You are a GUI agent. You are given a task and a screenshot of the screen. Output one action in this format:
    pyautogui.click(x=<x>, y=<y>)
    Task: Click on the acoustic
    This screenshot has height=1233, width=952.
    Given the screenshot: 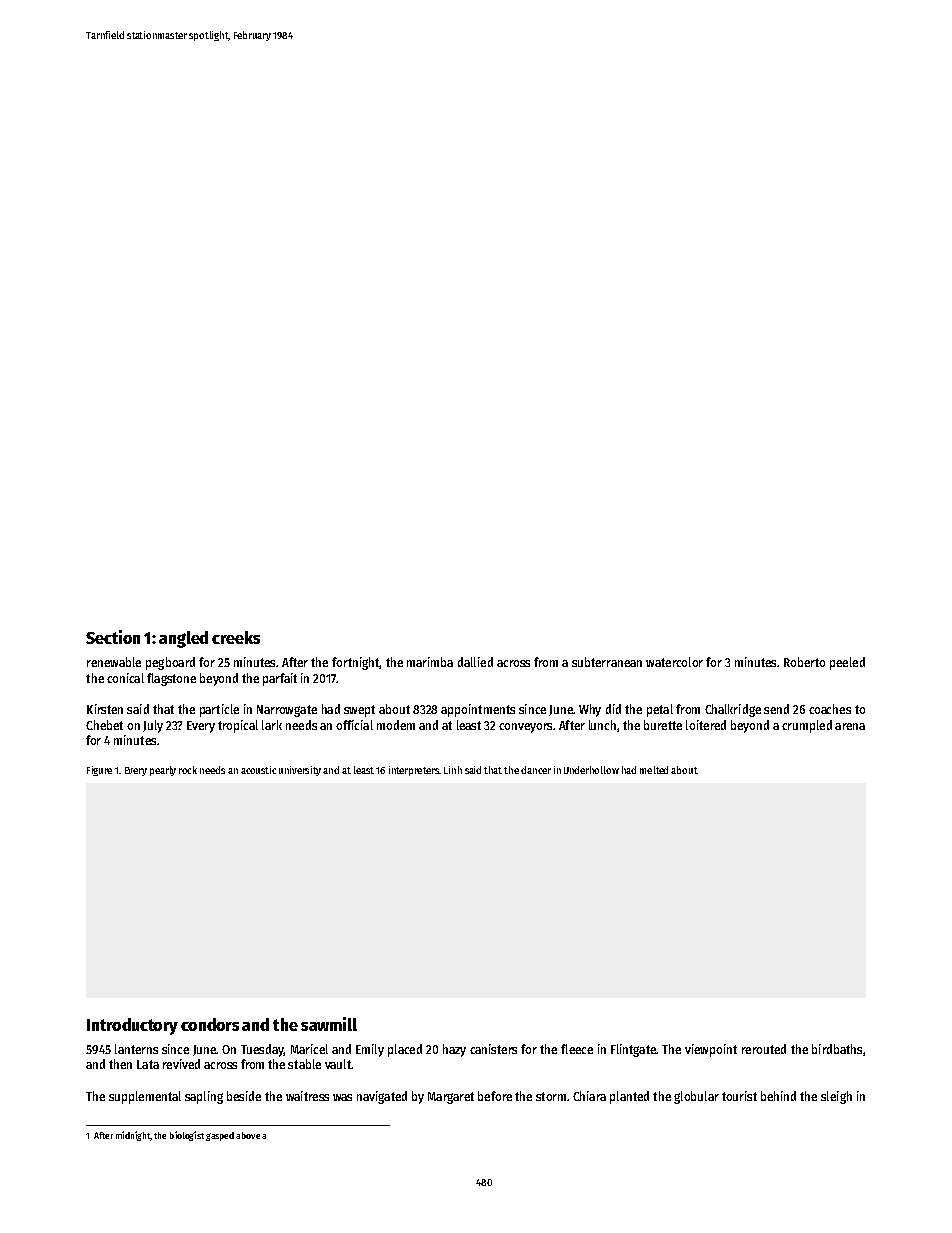 What is the action you would take?
    pyautogui.click(x=258, y=770)
